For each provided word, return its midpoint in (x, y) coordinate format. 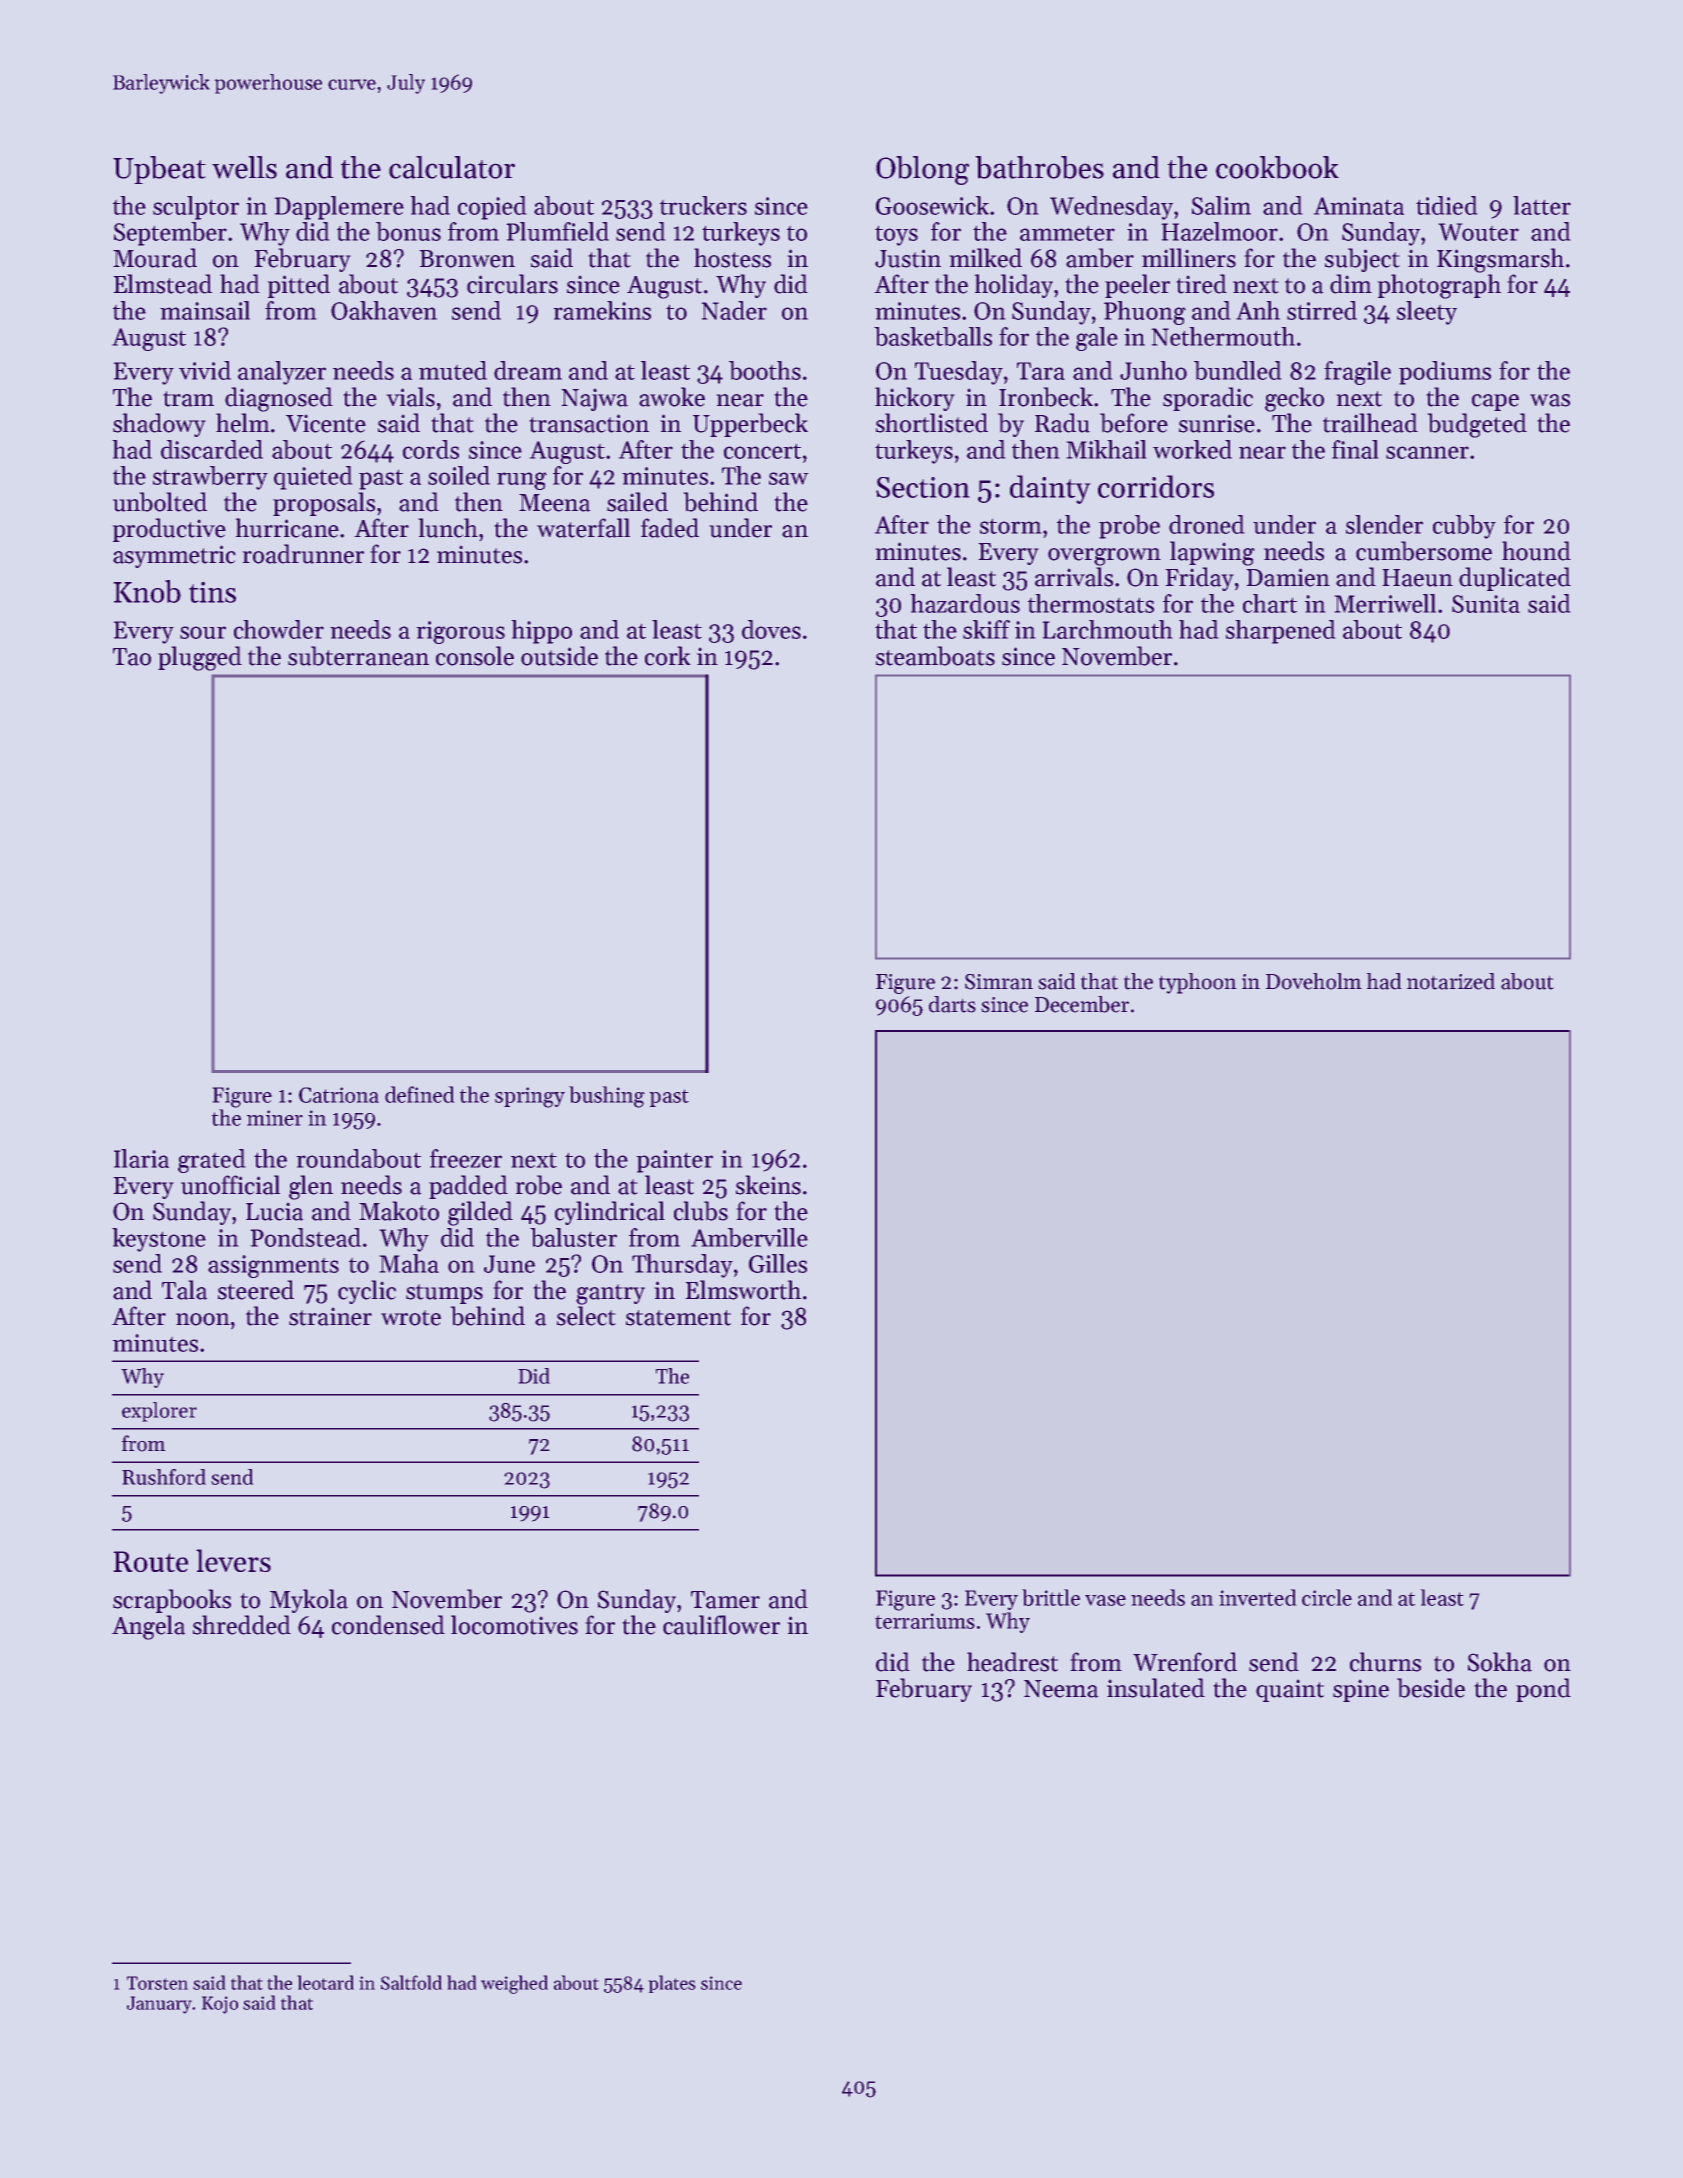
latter (1542, 205)
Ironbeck (1046, 397)
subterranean (358, 656)
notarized (1451, 981)
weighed (514, 1984)
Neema (1061, 1689)
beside (1431, 1688)
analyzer (282, 373)
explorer (159, 1412)
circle (1327, 1597)
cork (667, 656)
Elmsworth (743, 1290)
